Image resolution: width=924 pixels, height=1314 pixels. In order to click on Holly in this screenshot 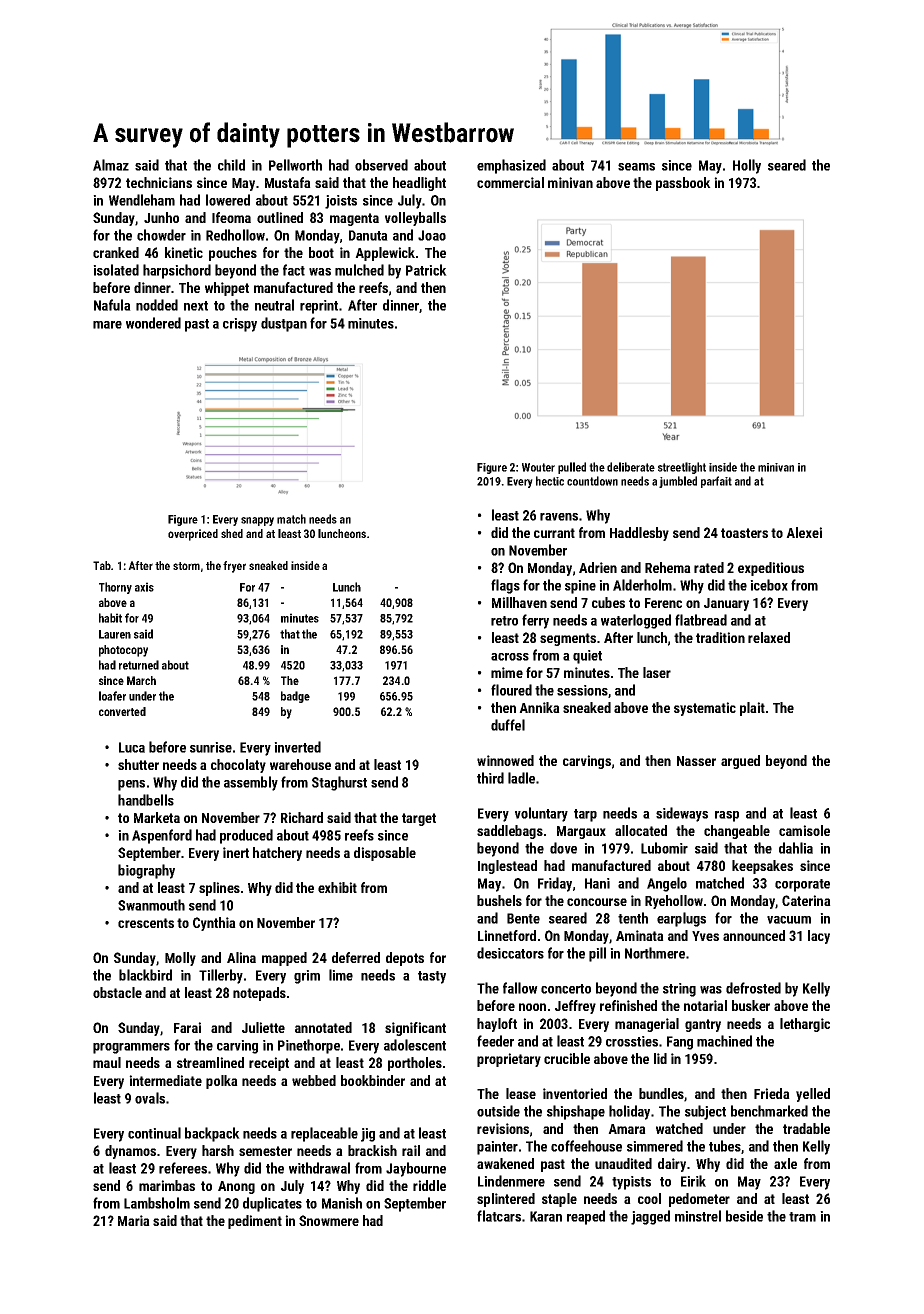, I will do `click(747, 166)`.
